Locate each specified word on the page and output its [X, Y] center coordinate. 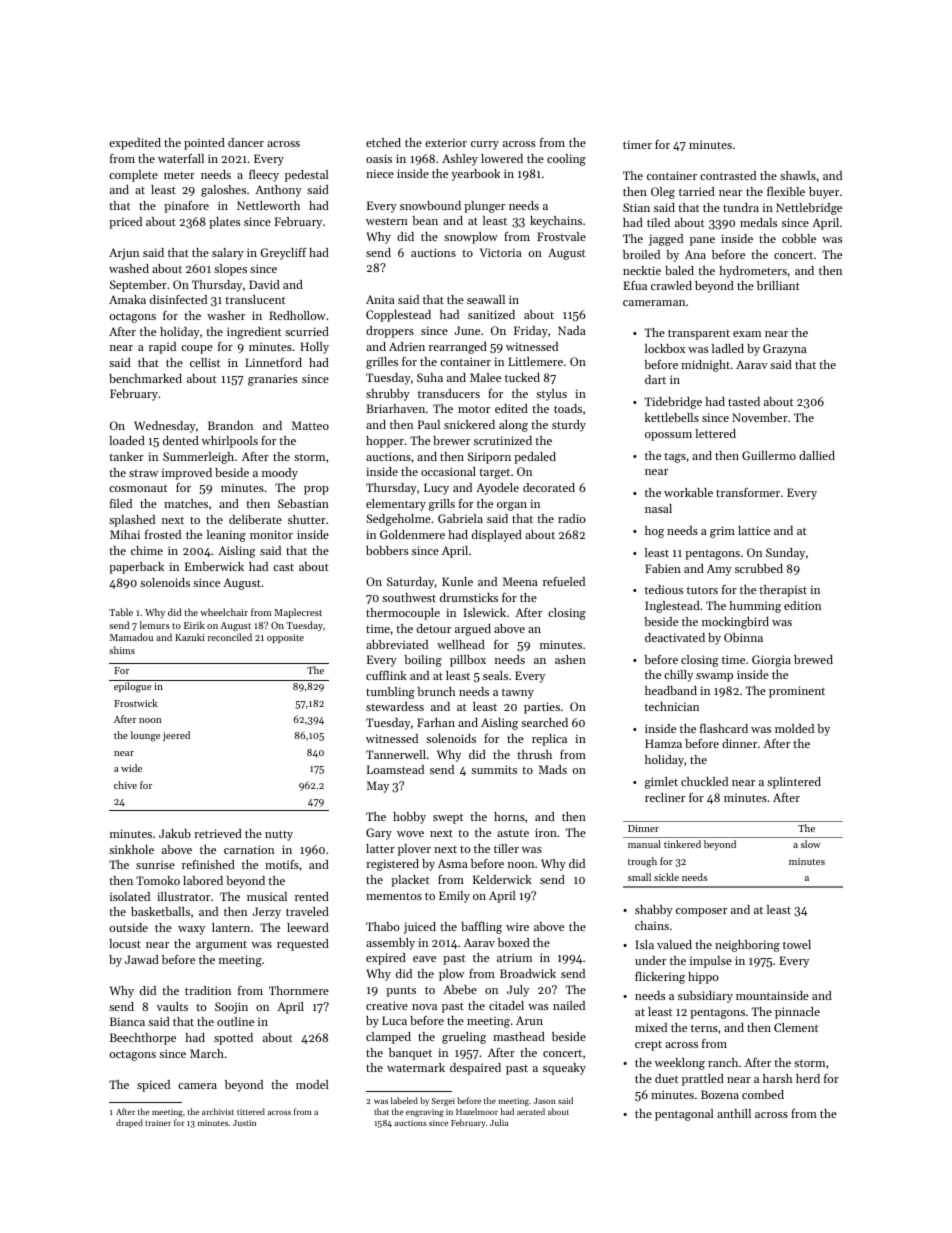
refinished [208, 864]
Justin [244, 1123]
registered [392, 865]
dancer [246, 142]
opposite [285, 638]
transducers [449, 393]
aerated [531, 1111]
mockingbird [735, 623]
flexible [786, 191]
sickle [666, 877]
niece [380, 173]
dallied [817, 455]
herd [808, 1078]
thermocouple [403, 614]
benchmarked [145, 378]
